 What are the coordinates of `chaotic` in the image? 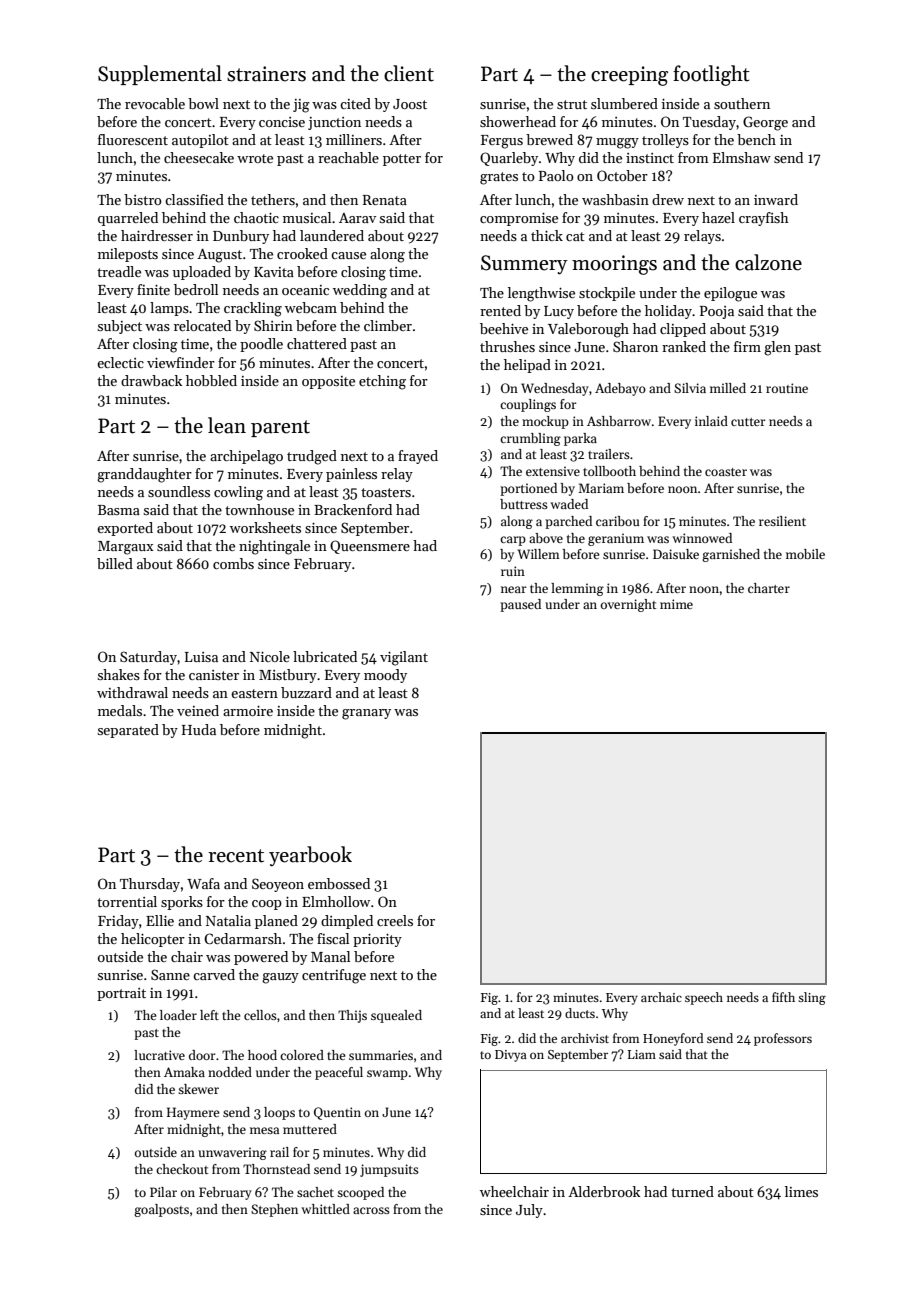 It's located at (256, 217).
